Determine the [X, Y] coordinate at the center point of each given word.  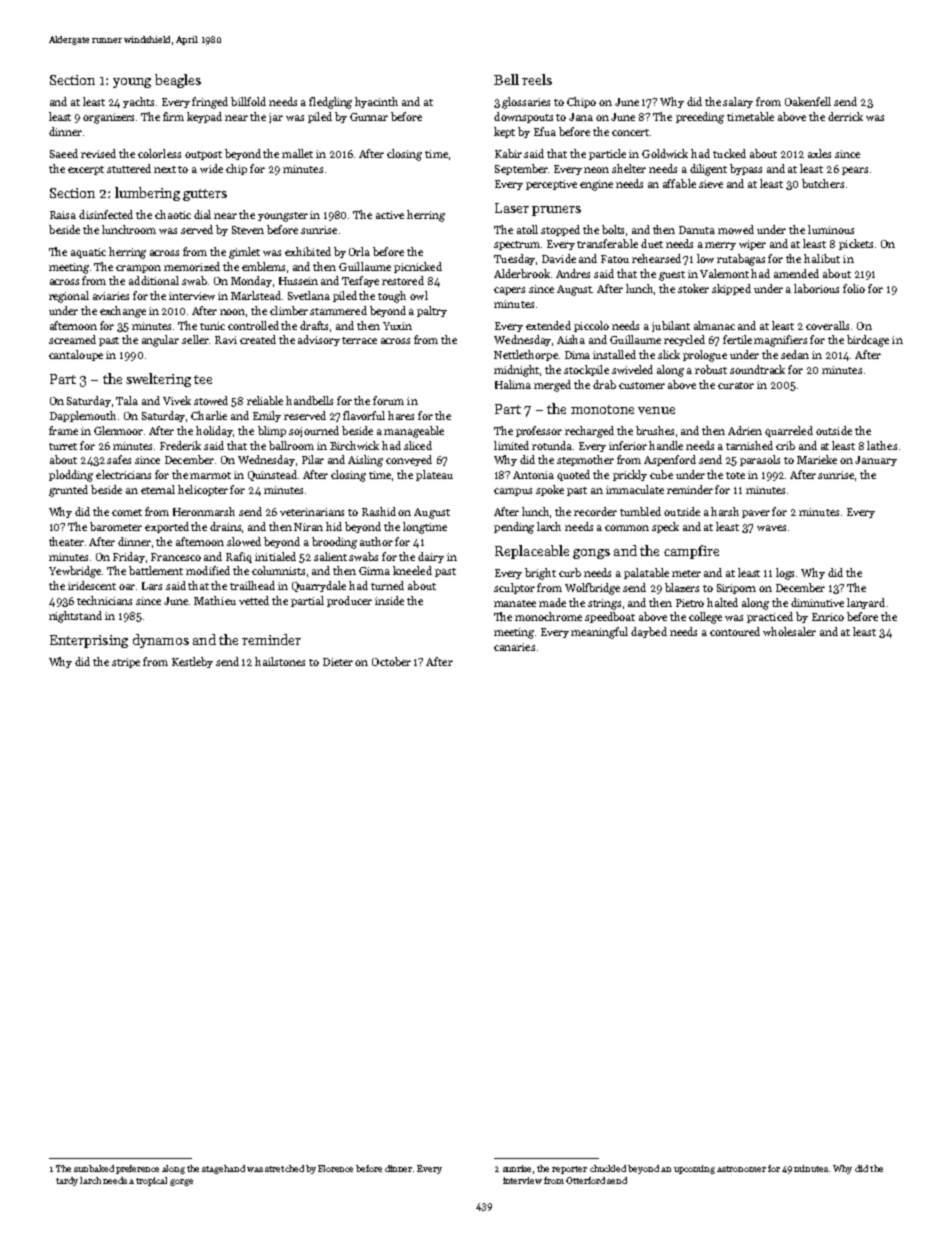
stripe [126, 663]
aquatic [88, 253]
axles [819, 153]
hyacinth [376, 102]
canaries [514, 647]
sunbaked [94, 1168]
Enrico [828, 617]
